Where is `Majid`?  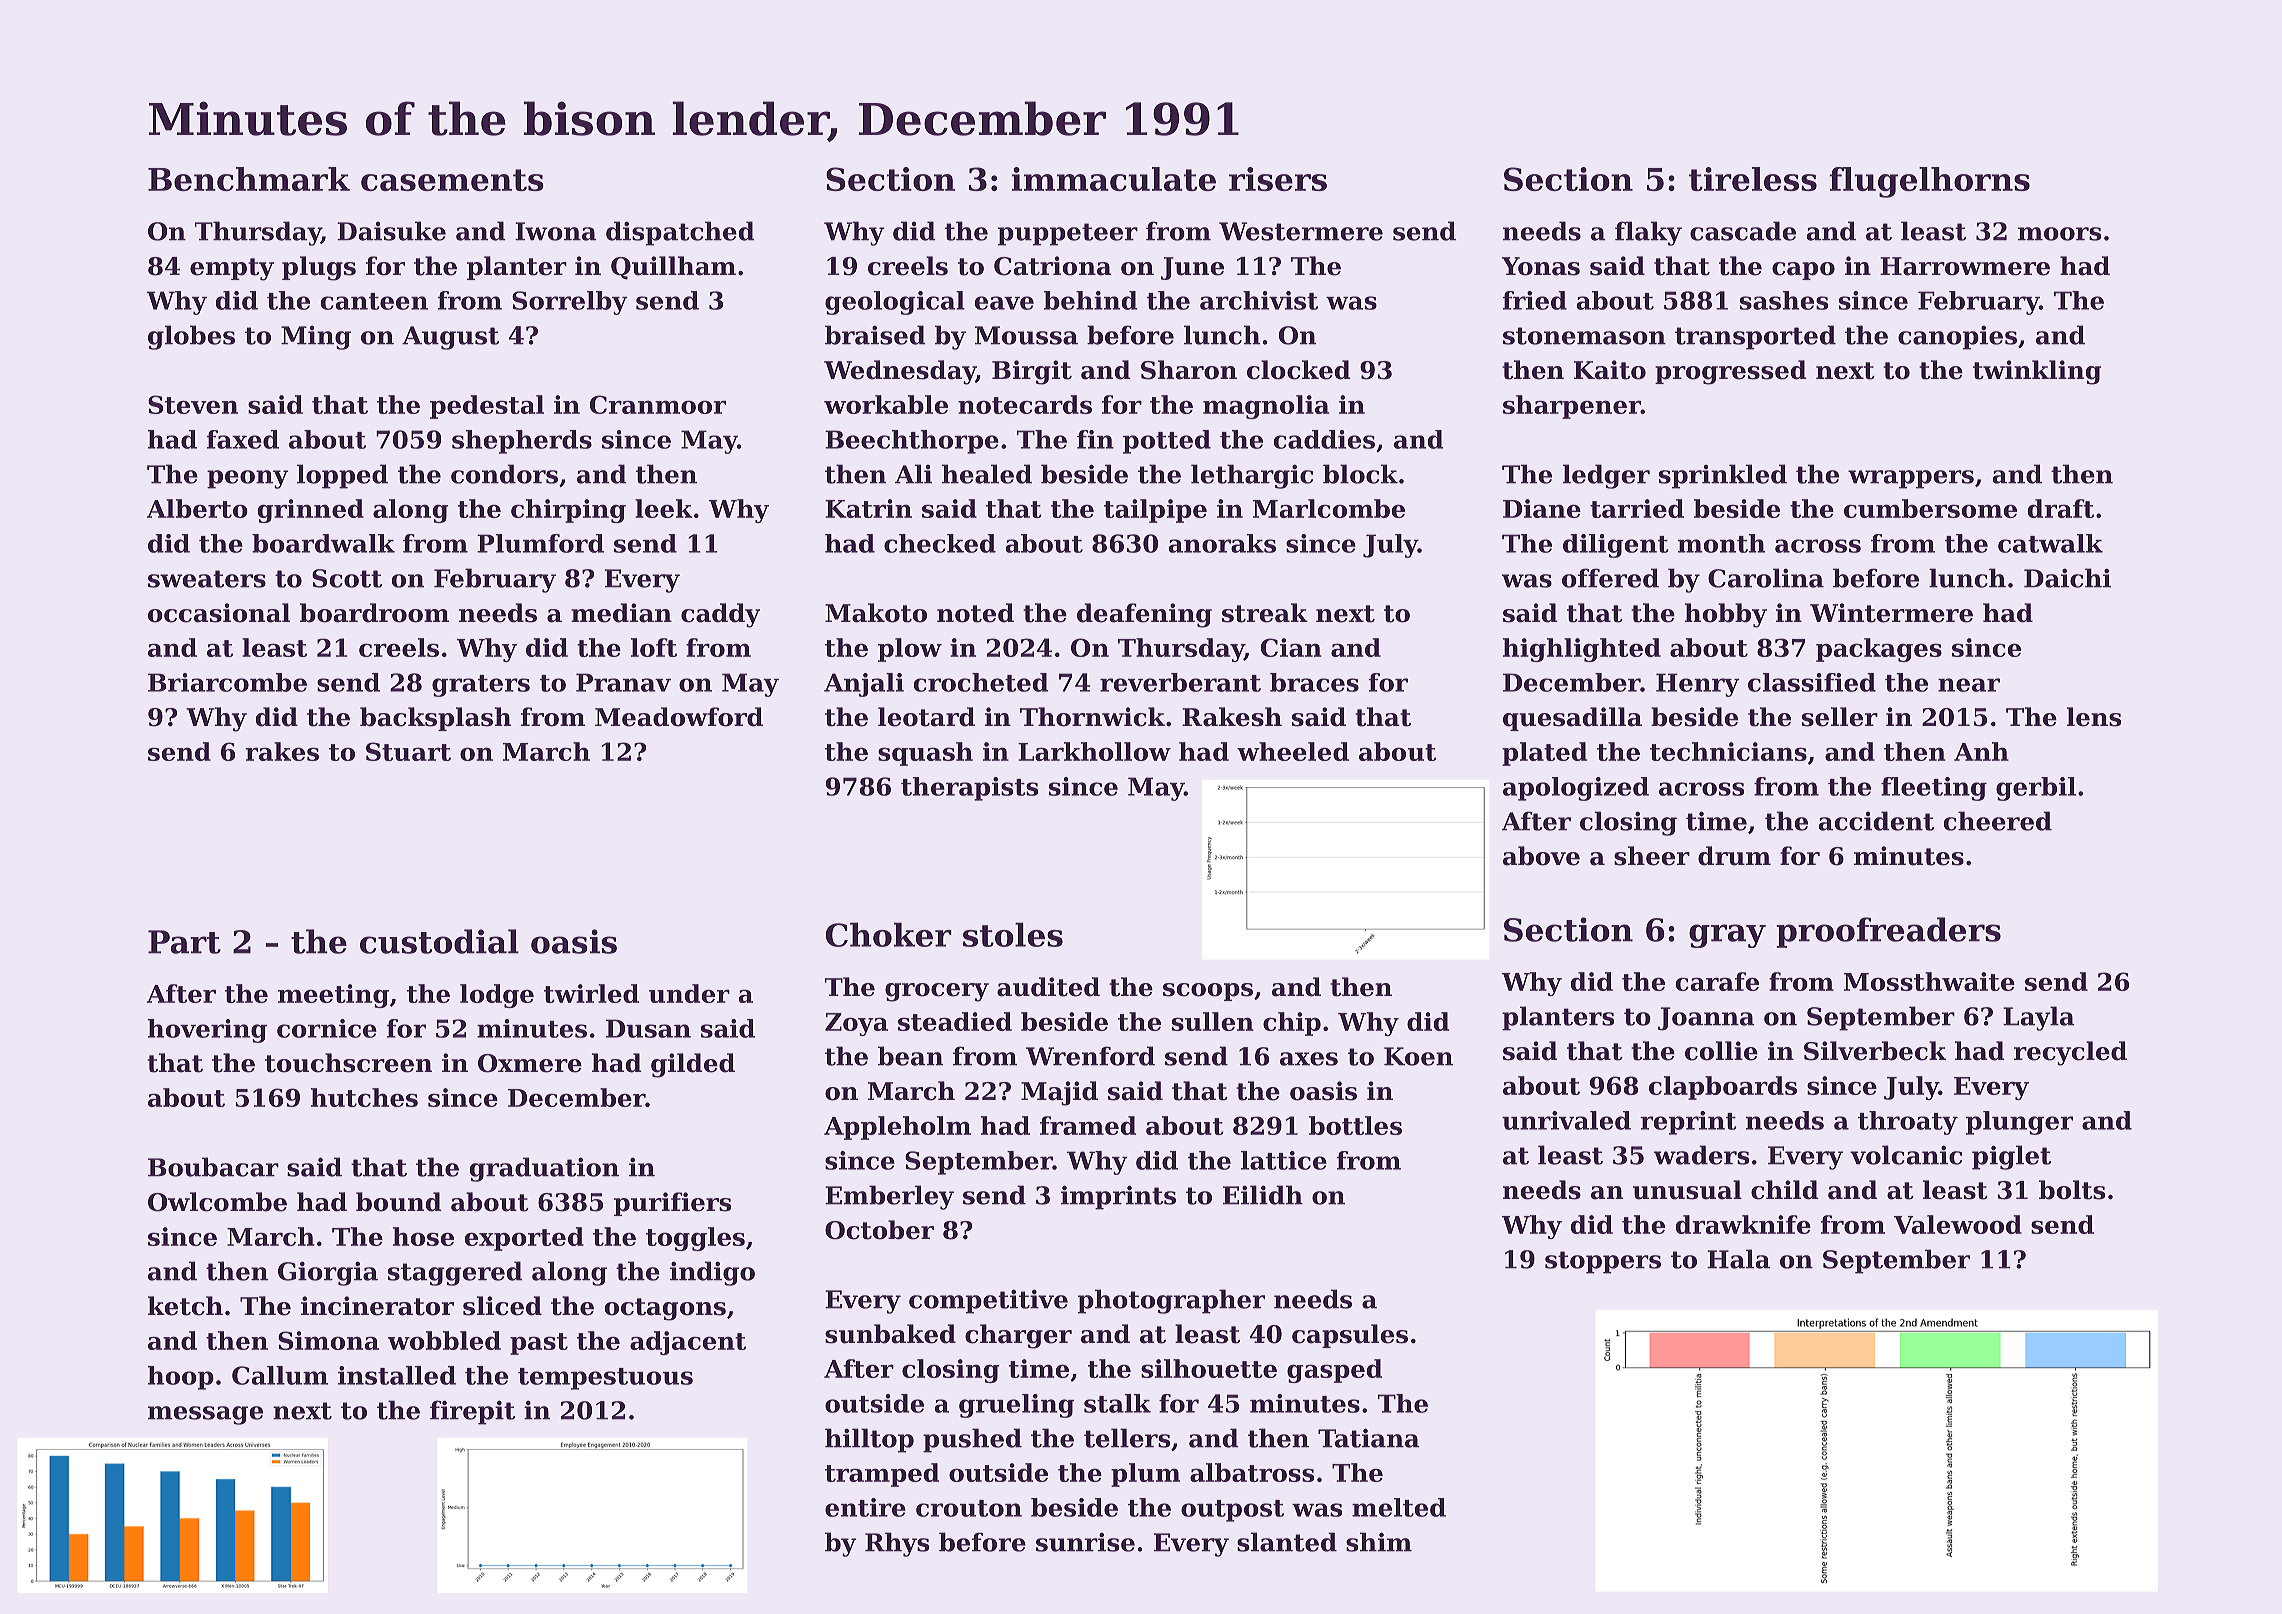
Majid is located at coordinates (1059, 1093).
